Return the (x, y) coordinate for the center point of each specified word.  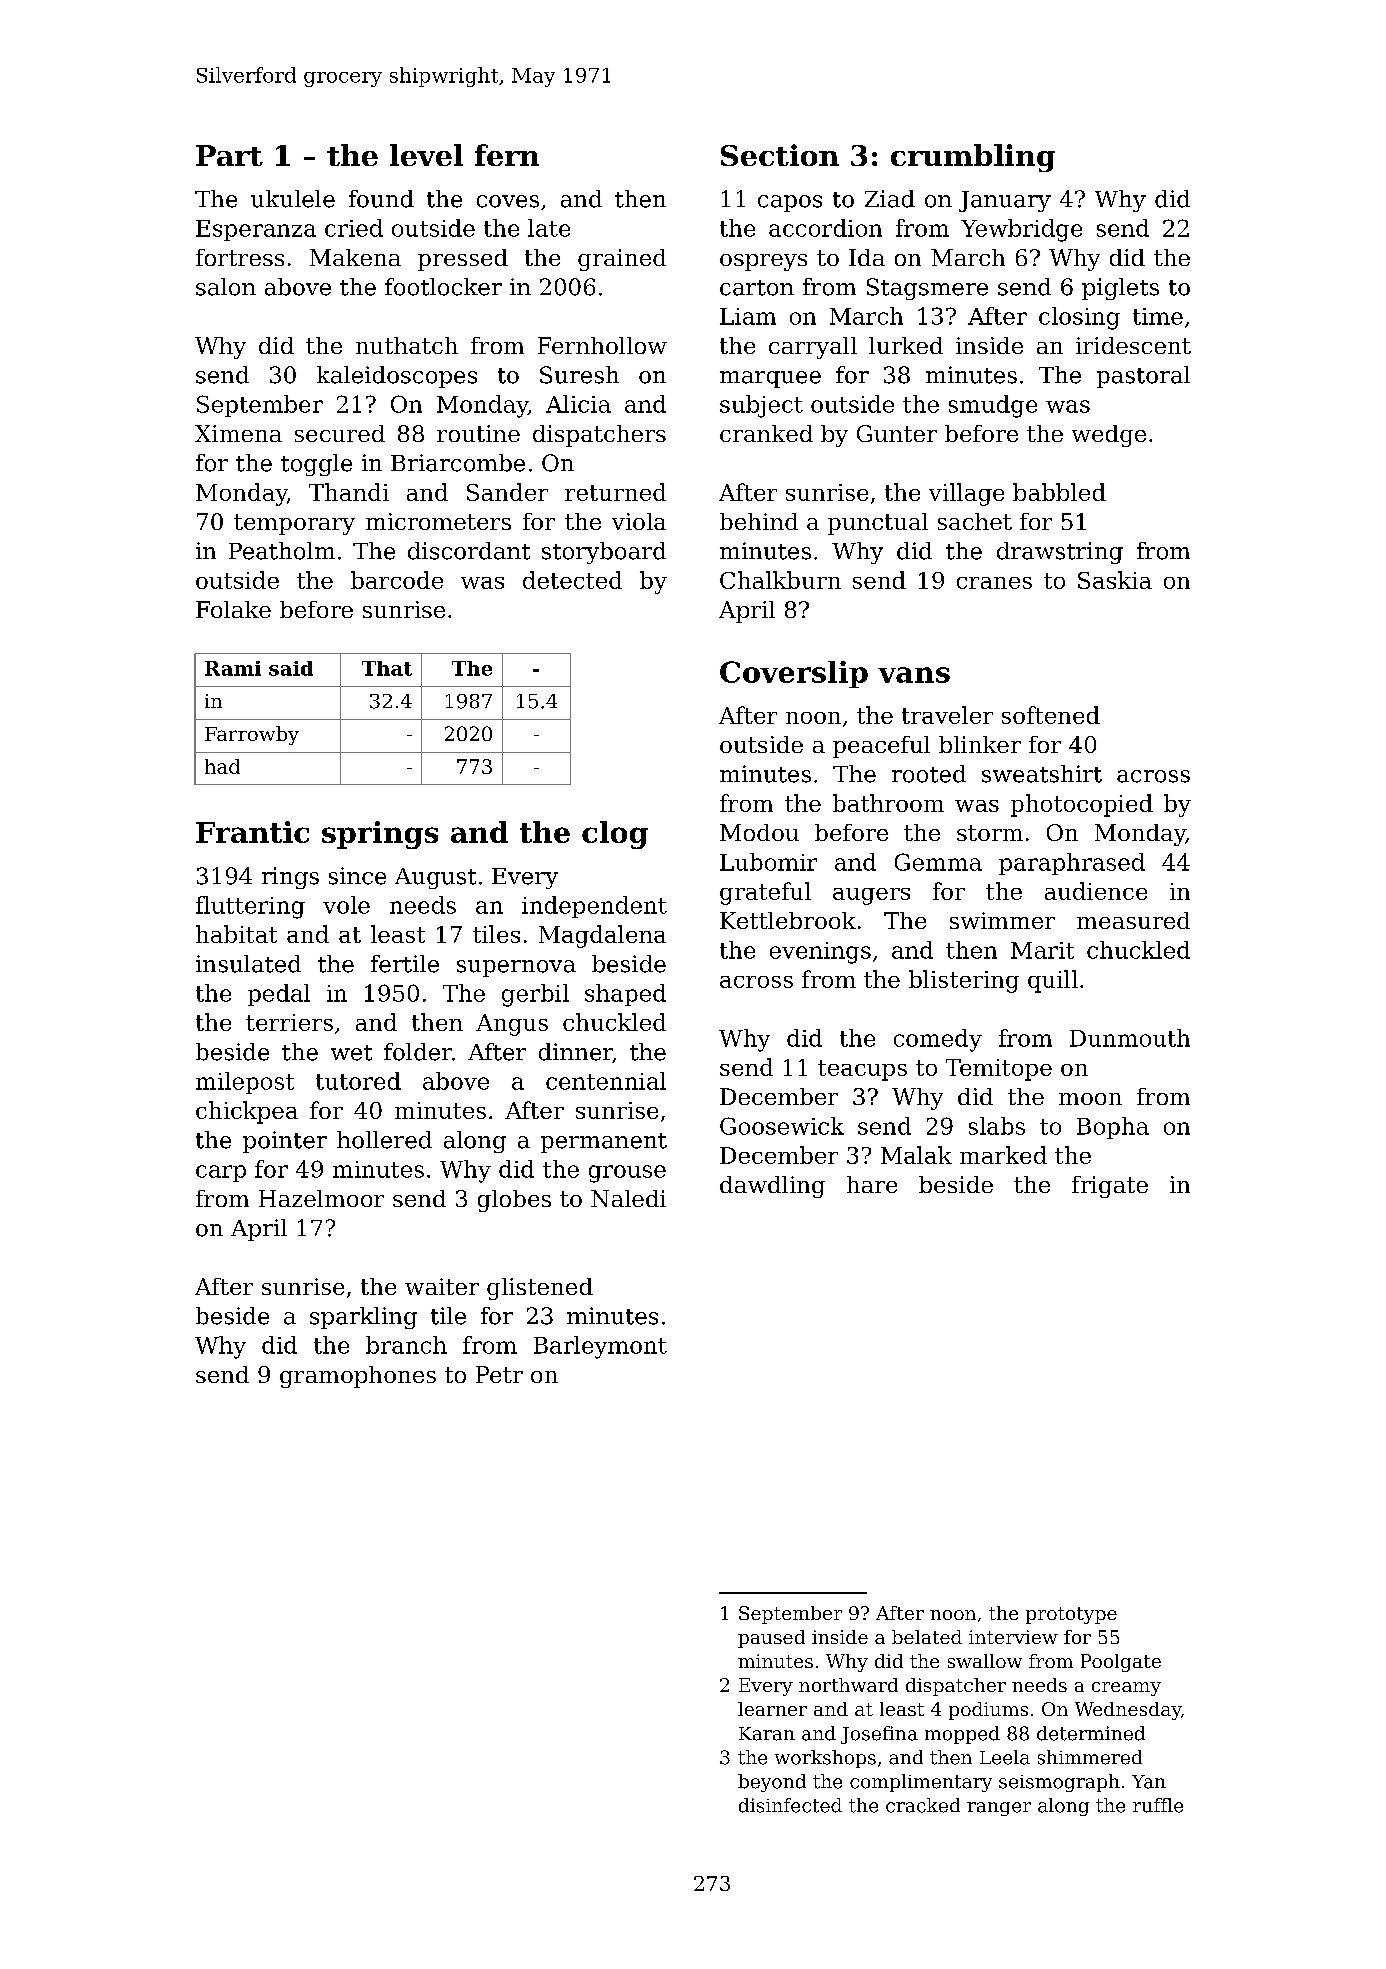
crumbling (973, 158)
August (435, 878)
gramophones (358, 1377)
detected (572, 580)
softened (1051, 715)
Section (780, 155)
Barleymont (600, 1347)
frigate (1110, 1187)
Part (229, 155)
